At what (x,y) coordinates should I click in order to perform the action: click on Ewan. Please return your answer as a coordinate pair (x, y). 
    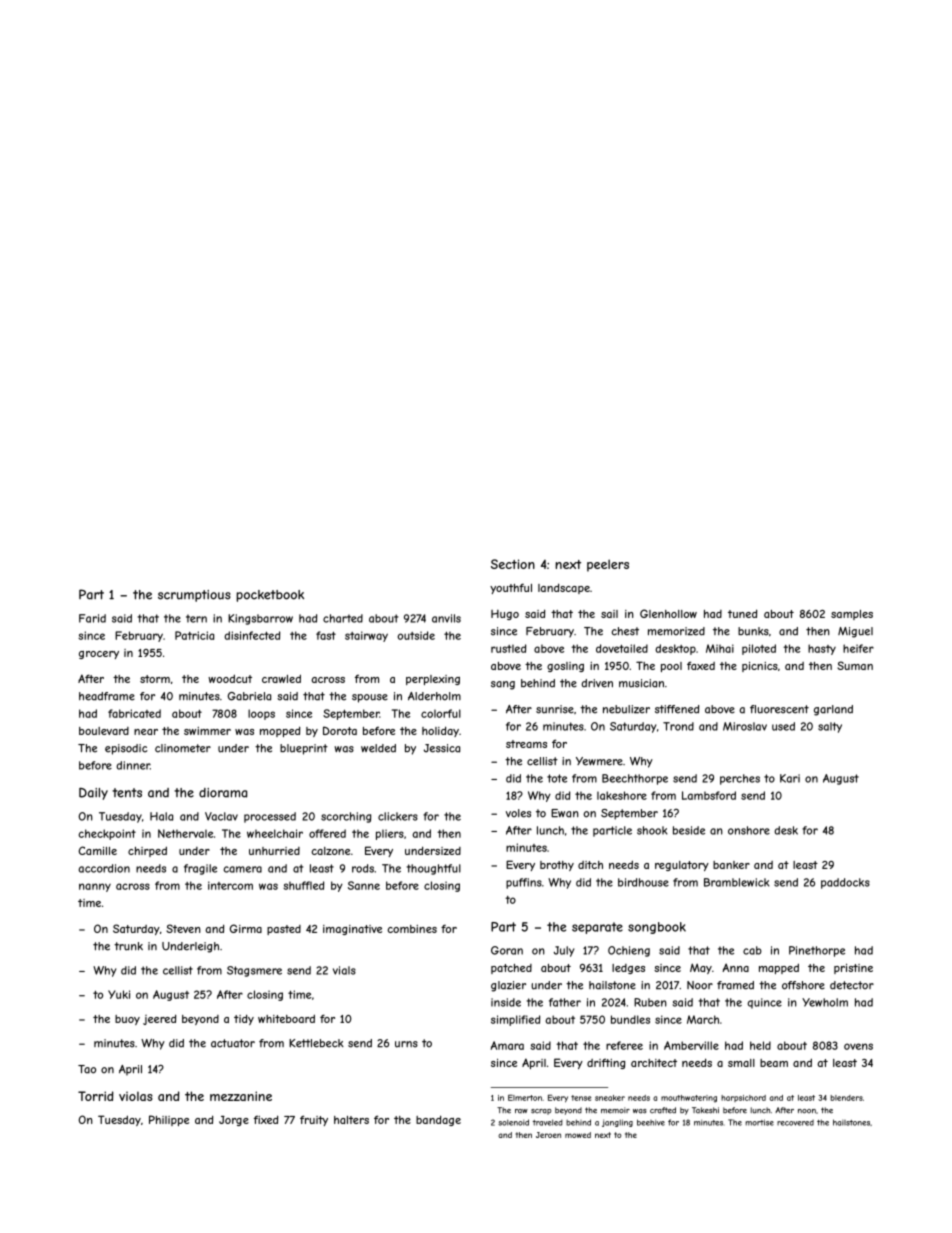
    Looking at the image, I should click on (565, 813).
